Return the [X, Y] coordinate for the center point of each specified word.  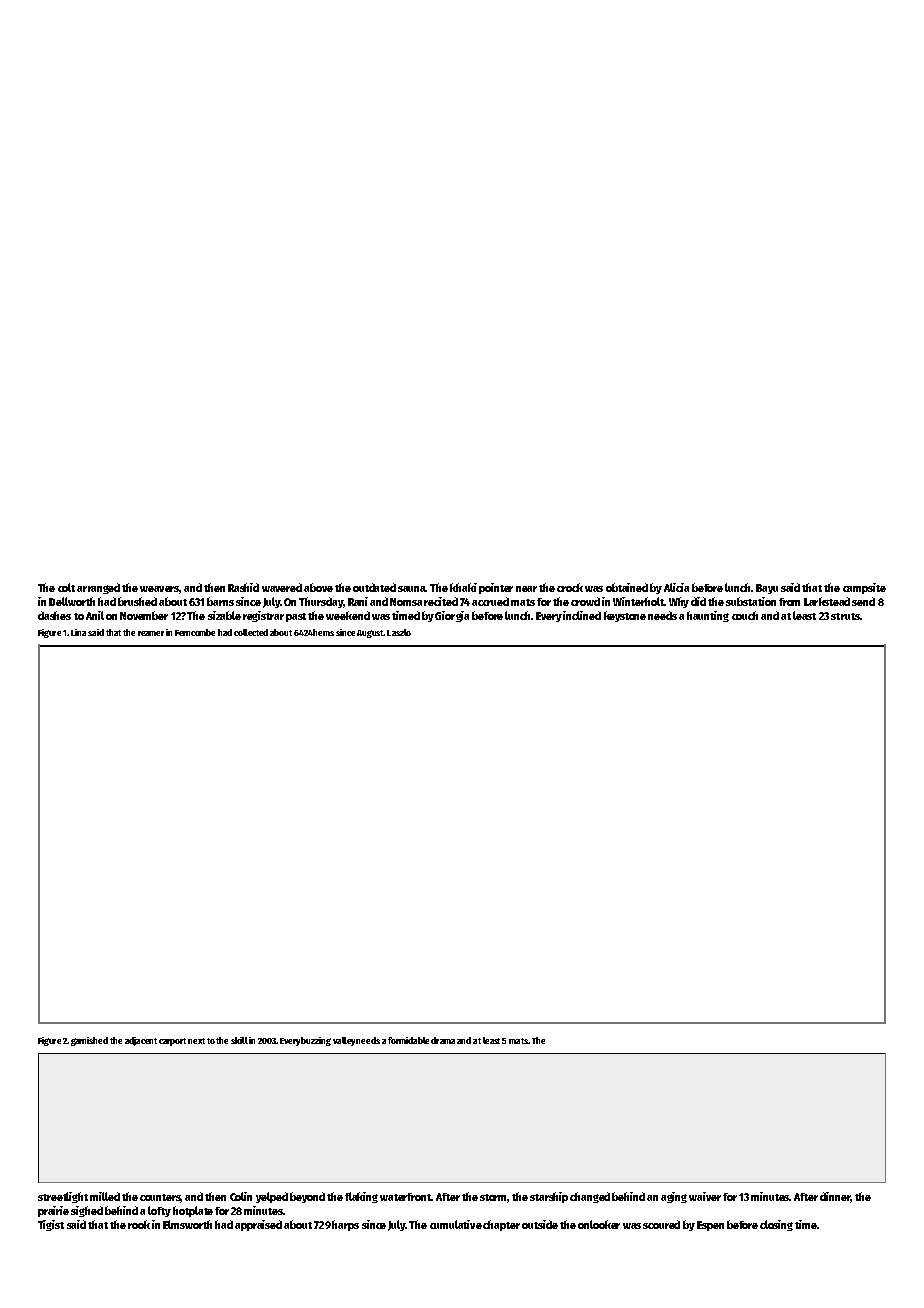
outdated [374, 587]
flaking [361, 1197]
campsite [864, 588]
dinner [835, 1197]
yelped [272, 1197]
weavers [159, 589]
